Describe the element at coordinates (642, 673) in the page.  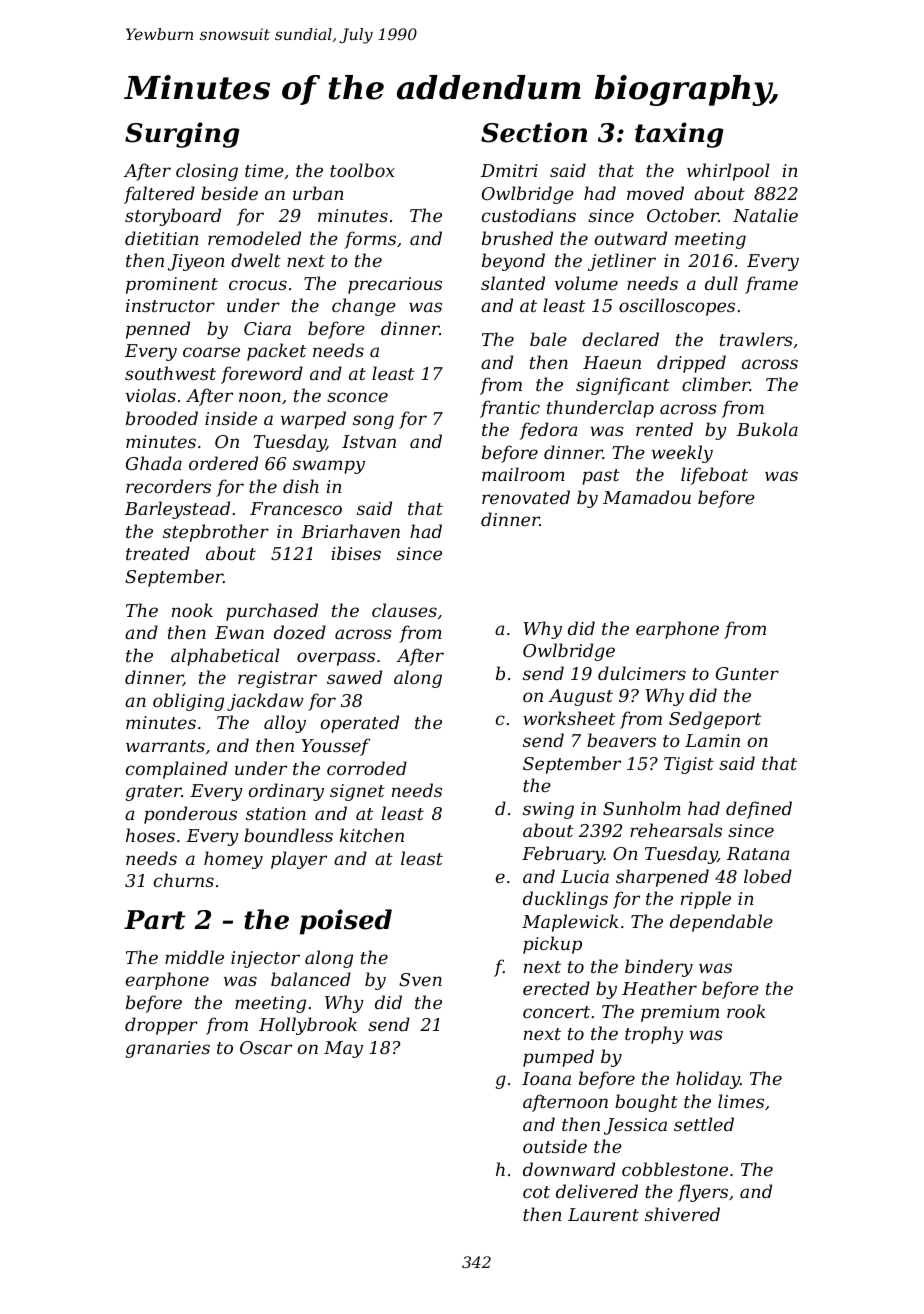
I see `dulcimers` at that location.
